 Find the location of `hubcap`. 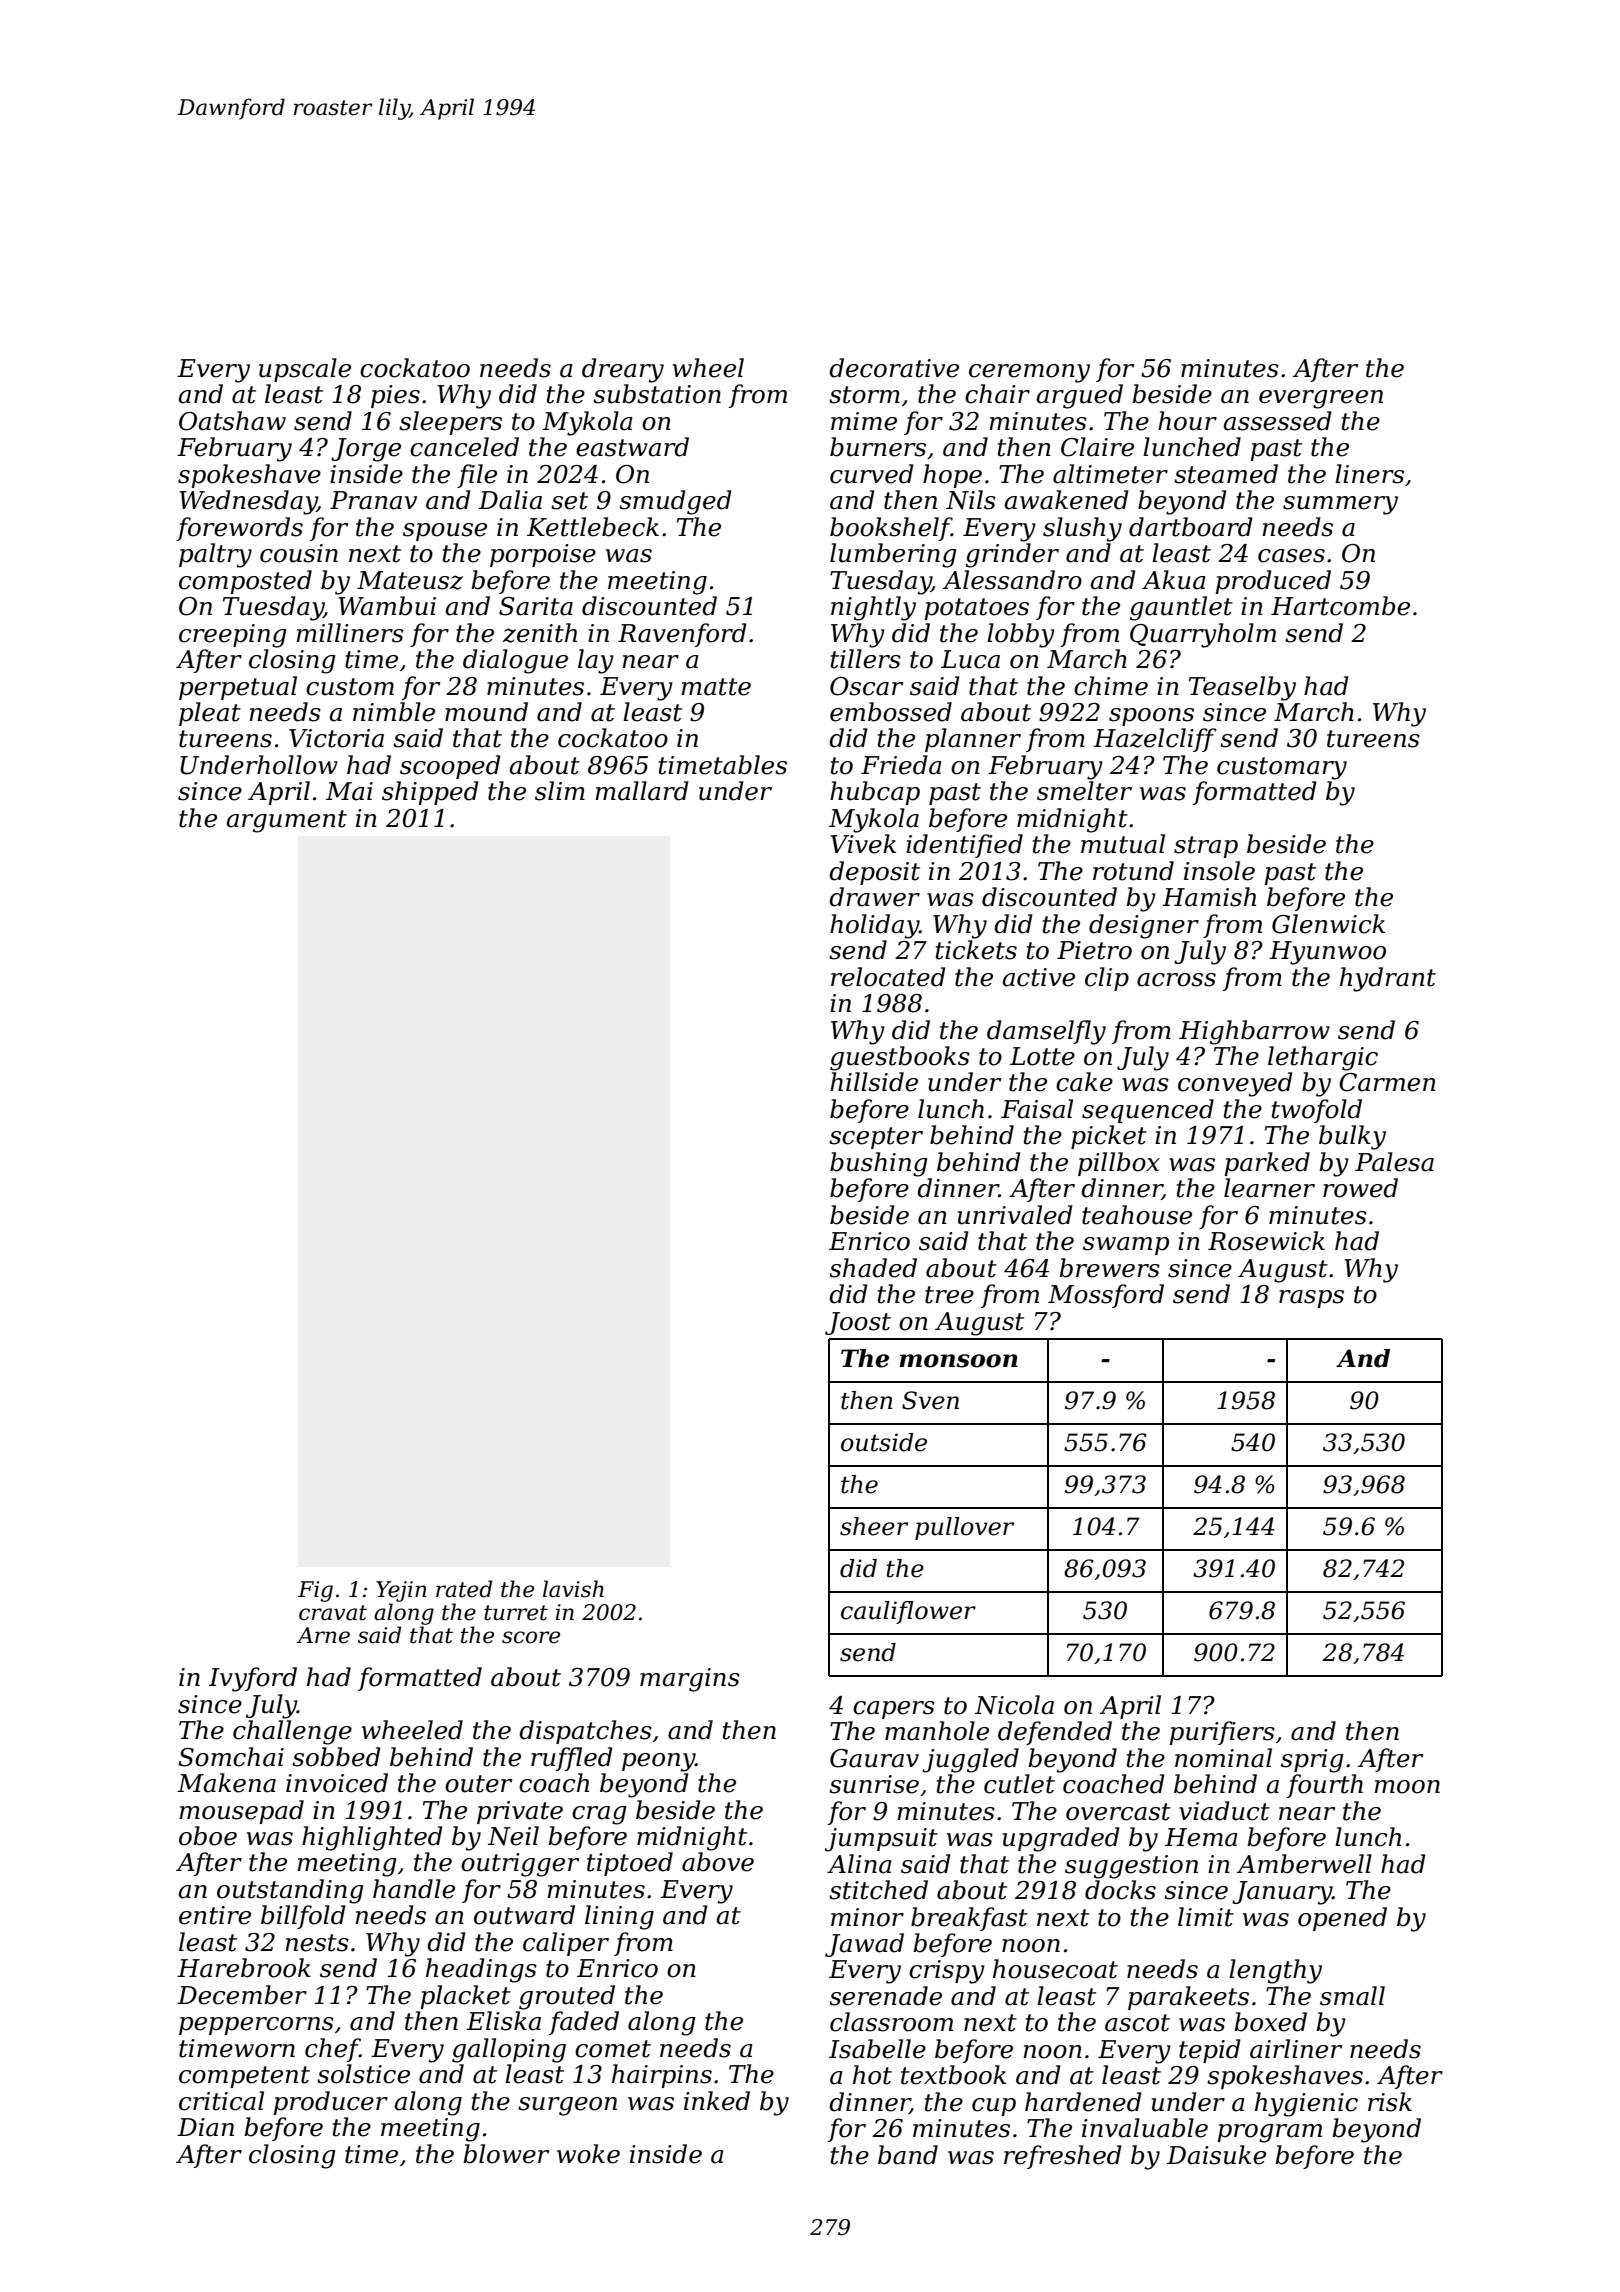

hubcap is located at coordinates (875, 793).
